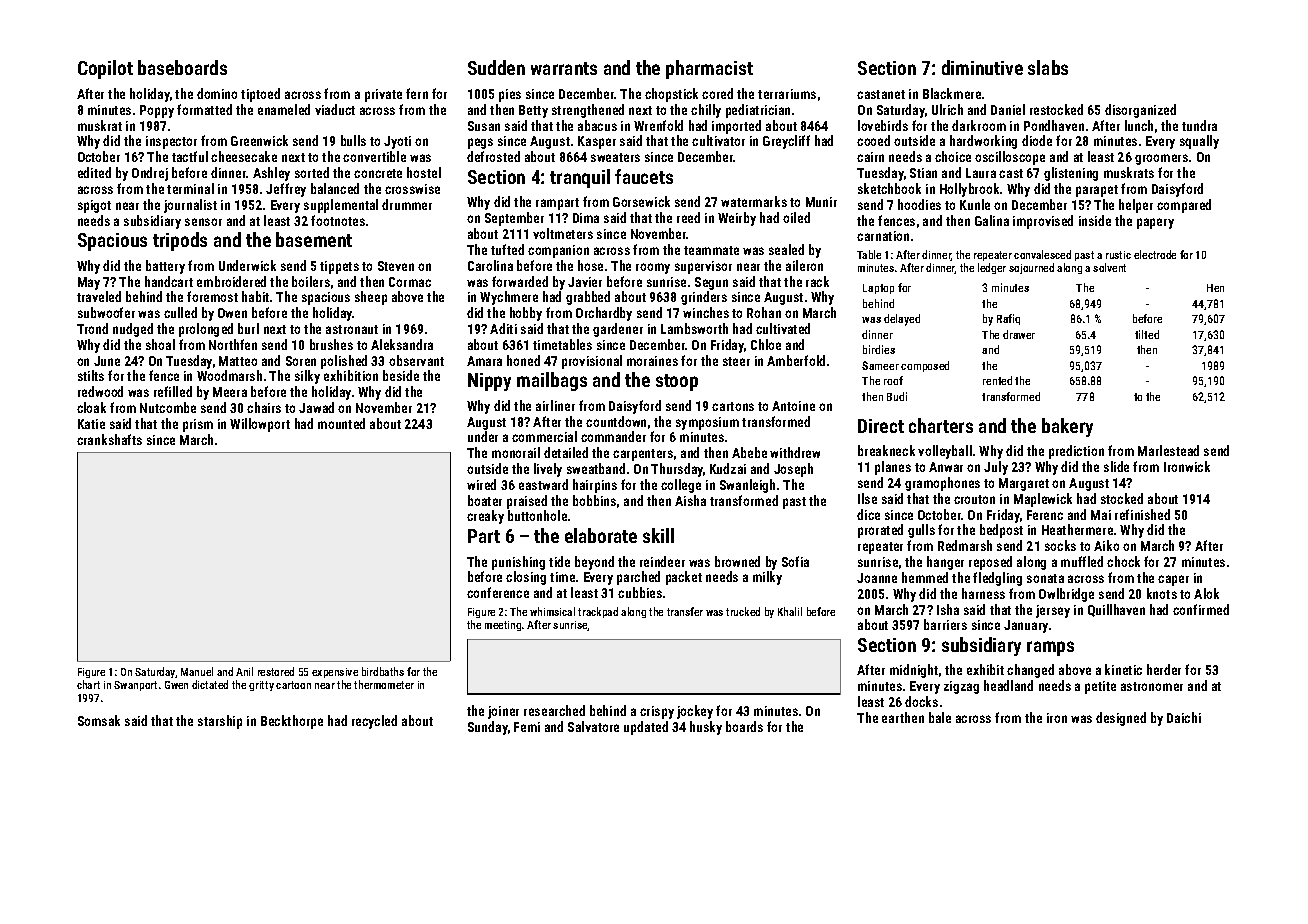 This screenshot has width=1308, height=924. What do you see at coordinates (641, 201) in the screenshot?
I see `Gorsewick` at bounding box center [641, 201].
